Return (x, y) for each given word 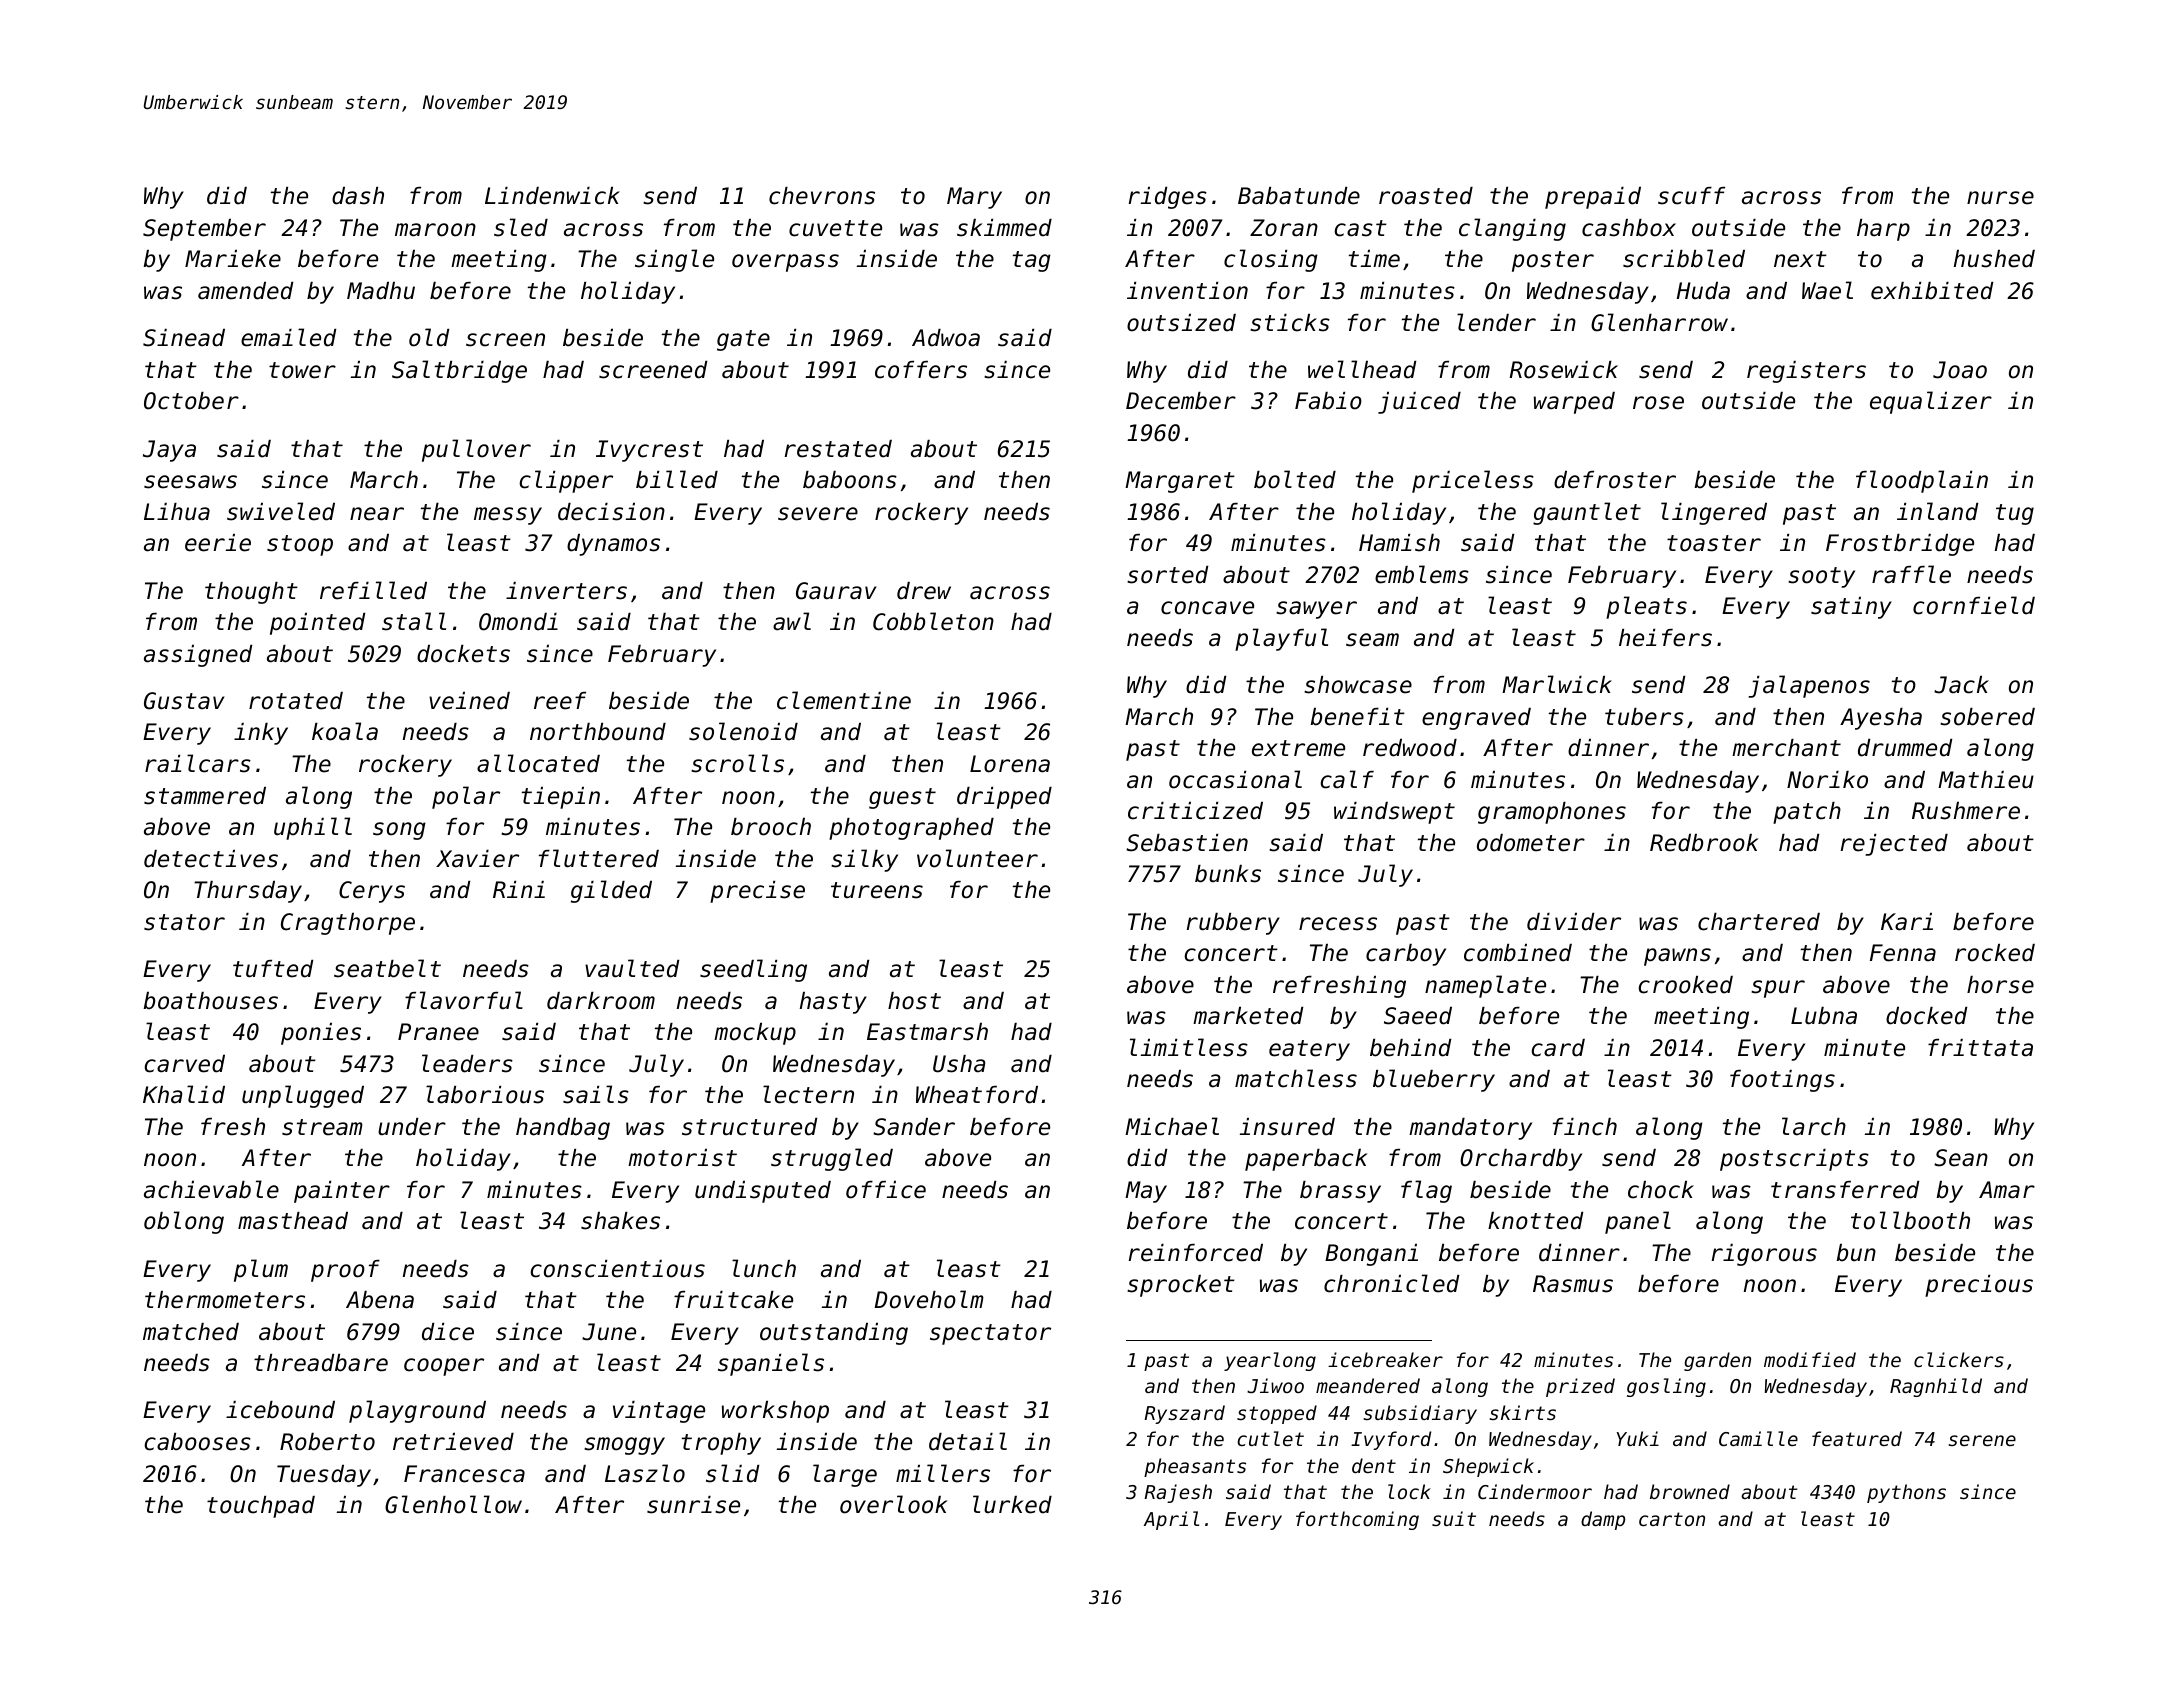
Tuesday (324, 1476)
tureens (877, 890)
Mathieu (1986, 780)
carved (184, 1064)
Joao (1960, 370)
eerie (218, 543)
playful (1281, 639)
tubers (1644, 717)
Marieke (233, 259)
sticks (1290, 323)
